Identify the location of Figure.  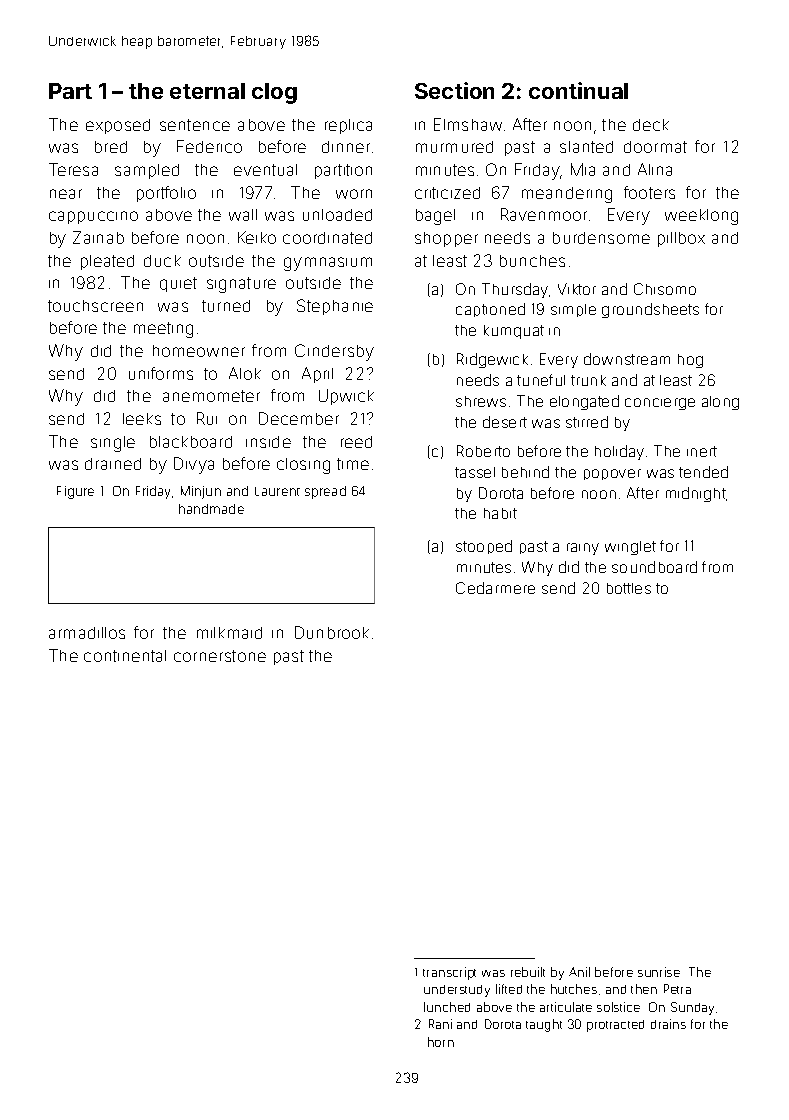
(75, 492).
